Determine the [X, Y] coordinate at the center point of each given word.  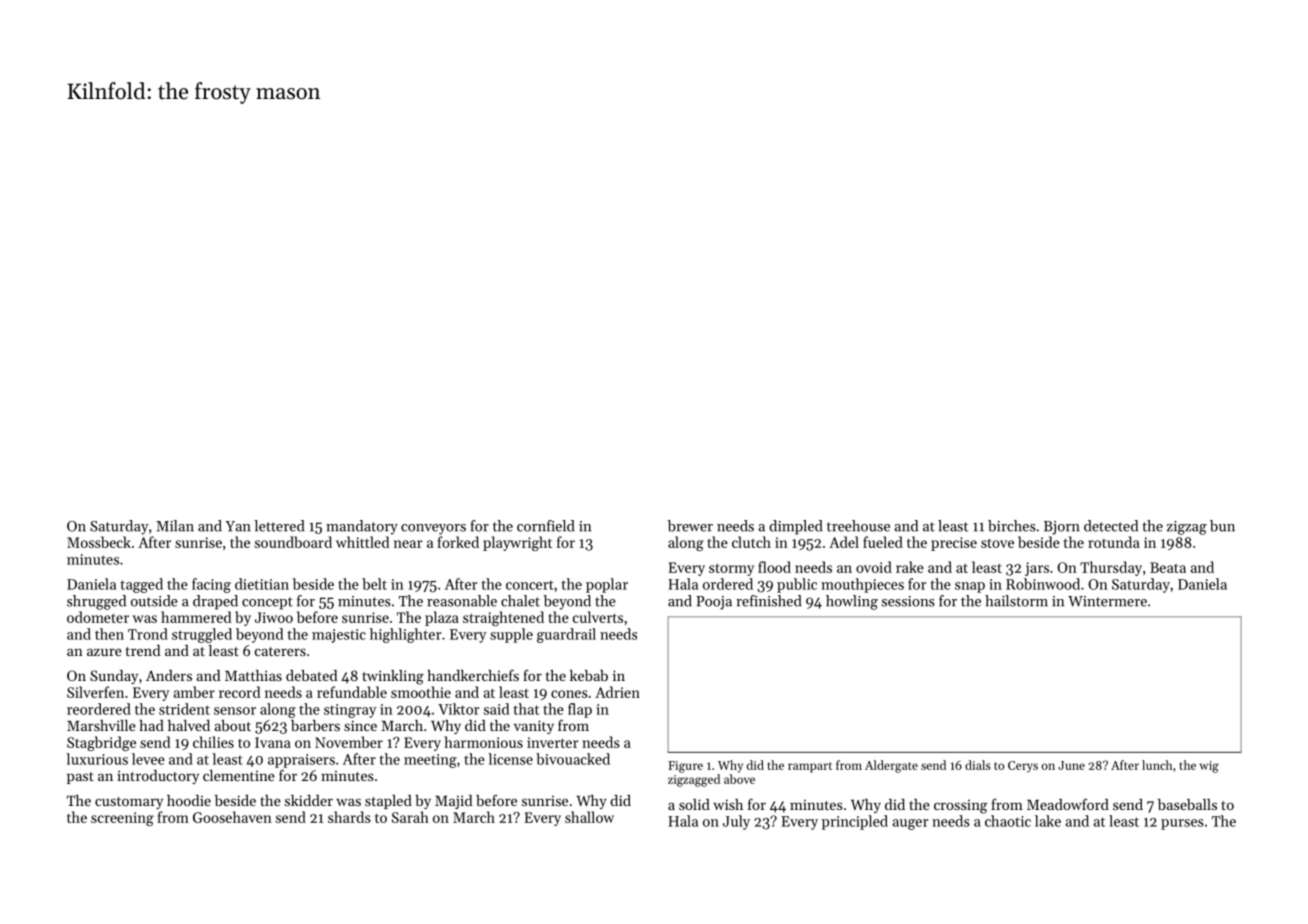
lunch [1157, 765]
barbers [315, 725]
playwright [517, 543]
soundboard [293, 542]
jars [1037, 569]
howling [852, 602]
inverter [553, 742]
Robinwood [1043, 584]
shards [349, 817]
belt [374, 584]
